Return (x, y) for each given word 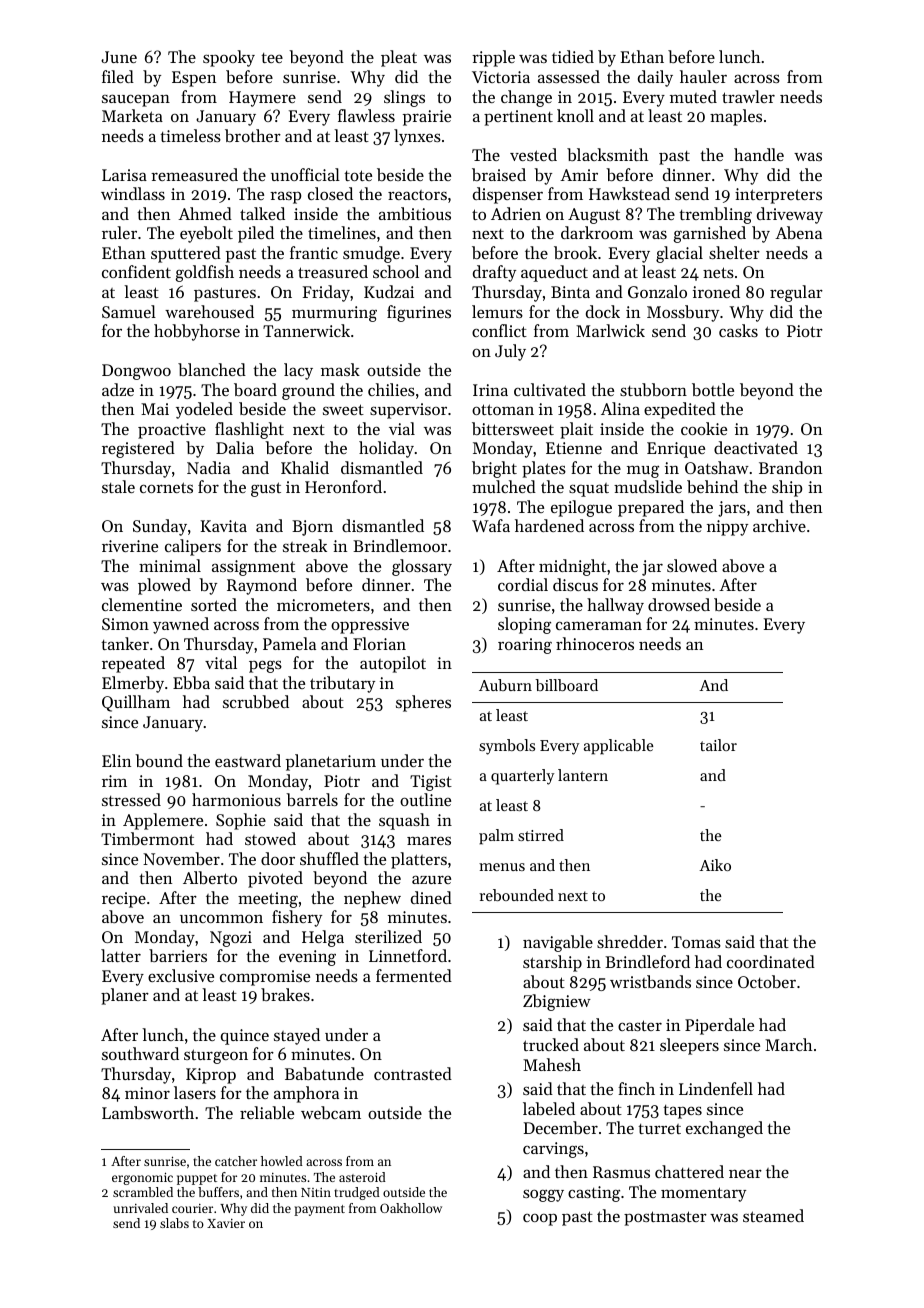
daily (655, 78)
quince (245, 1037)
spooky (229, 58)
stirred (541, 835)
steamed (773, 1215)
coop (540, 1220)
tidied (573, 56)
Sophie (241, 821)
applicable (619, 747)
